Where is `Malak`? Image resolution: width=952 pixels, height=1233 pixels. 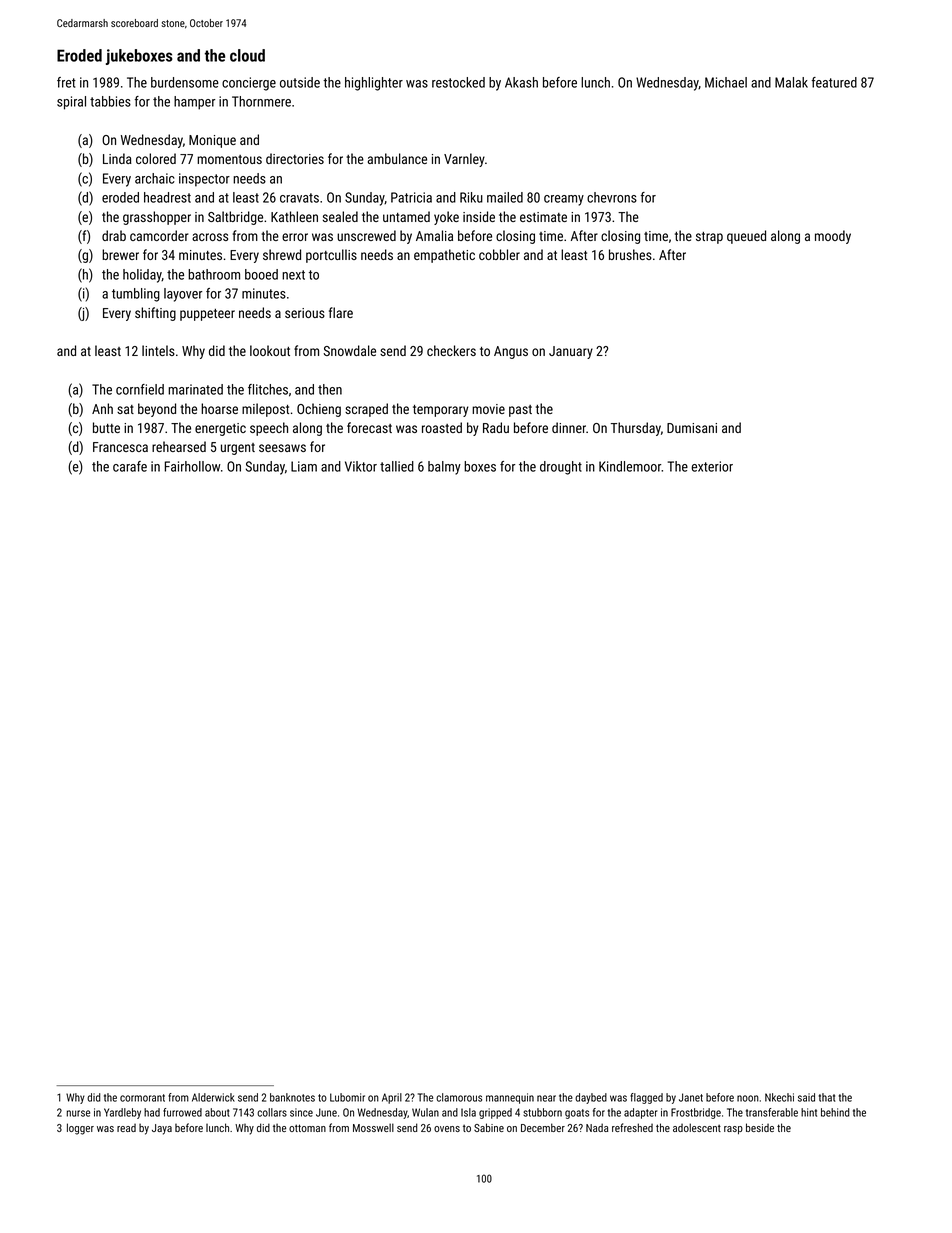
Malak is located at coordinates (791, 82).
